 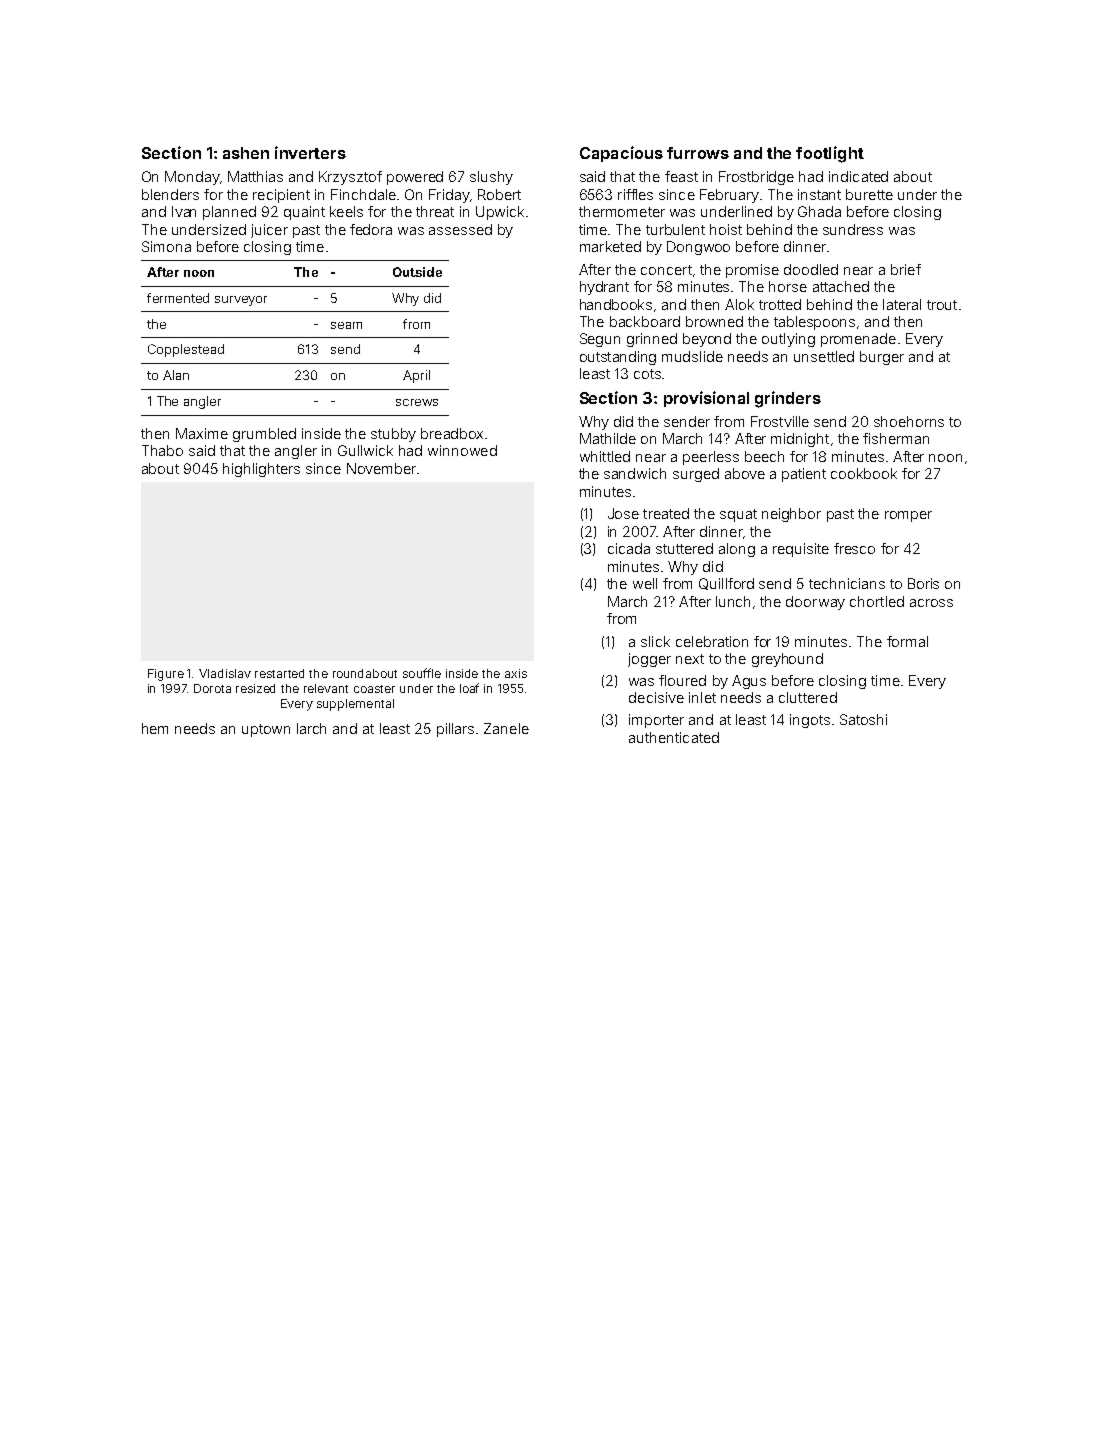 I want to click on Dorota, so click(x=212, y=688).
